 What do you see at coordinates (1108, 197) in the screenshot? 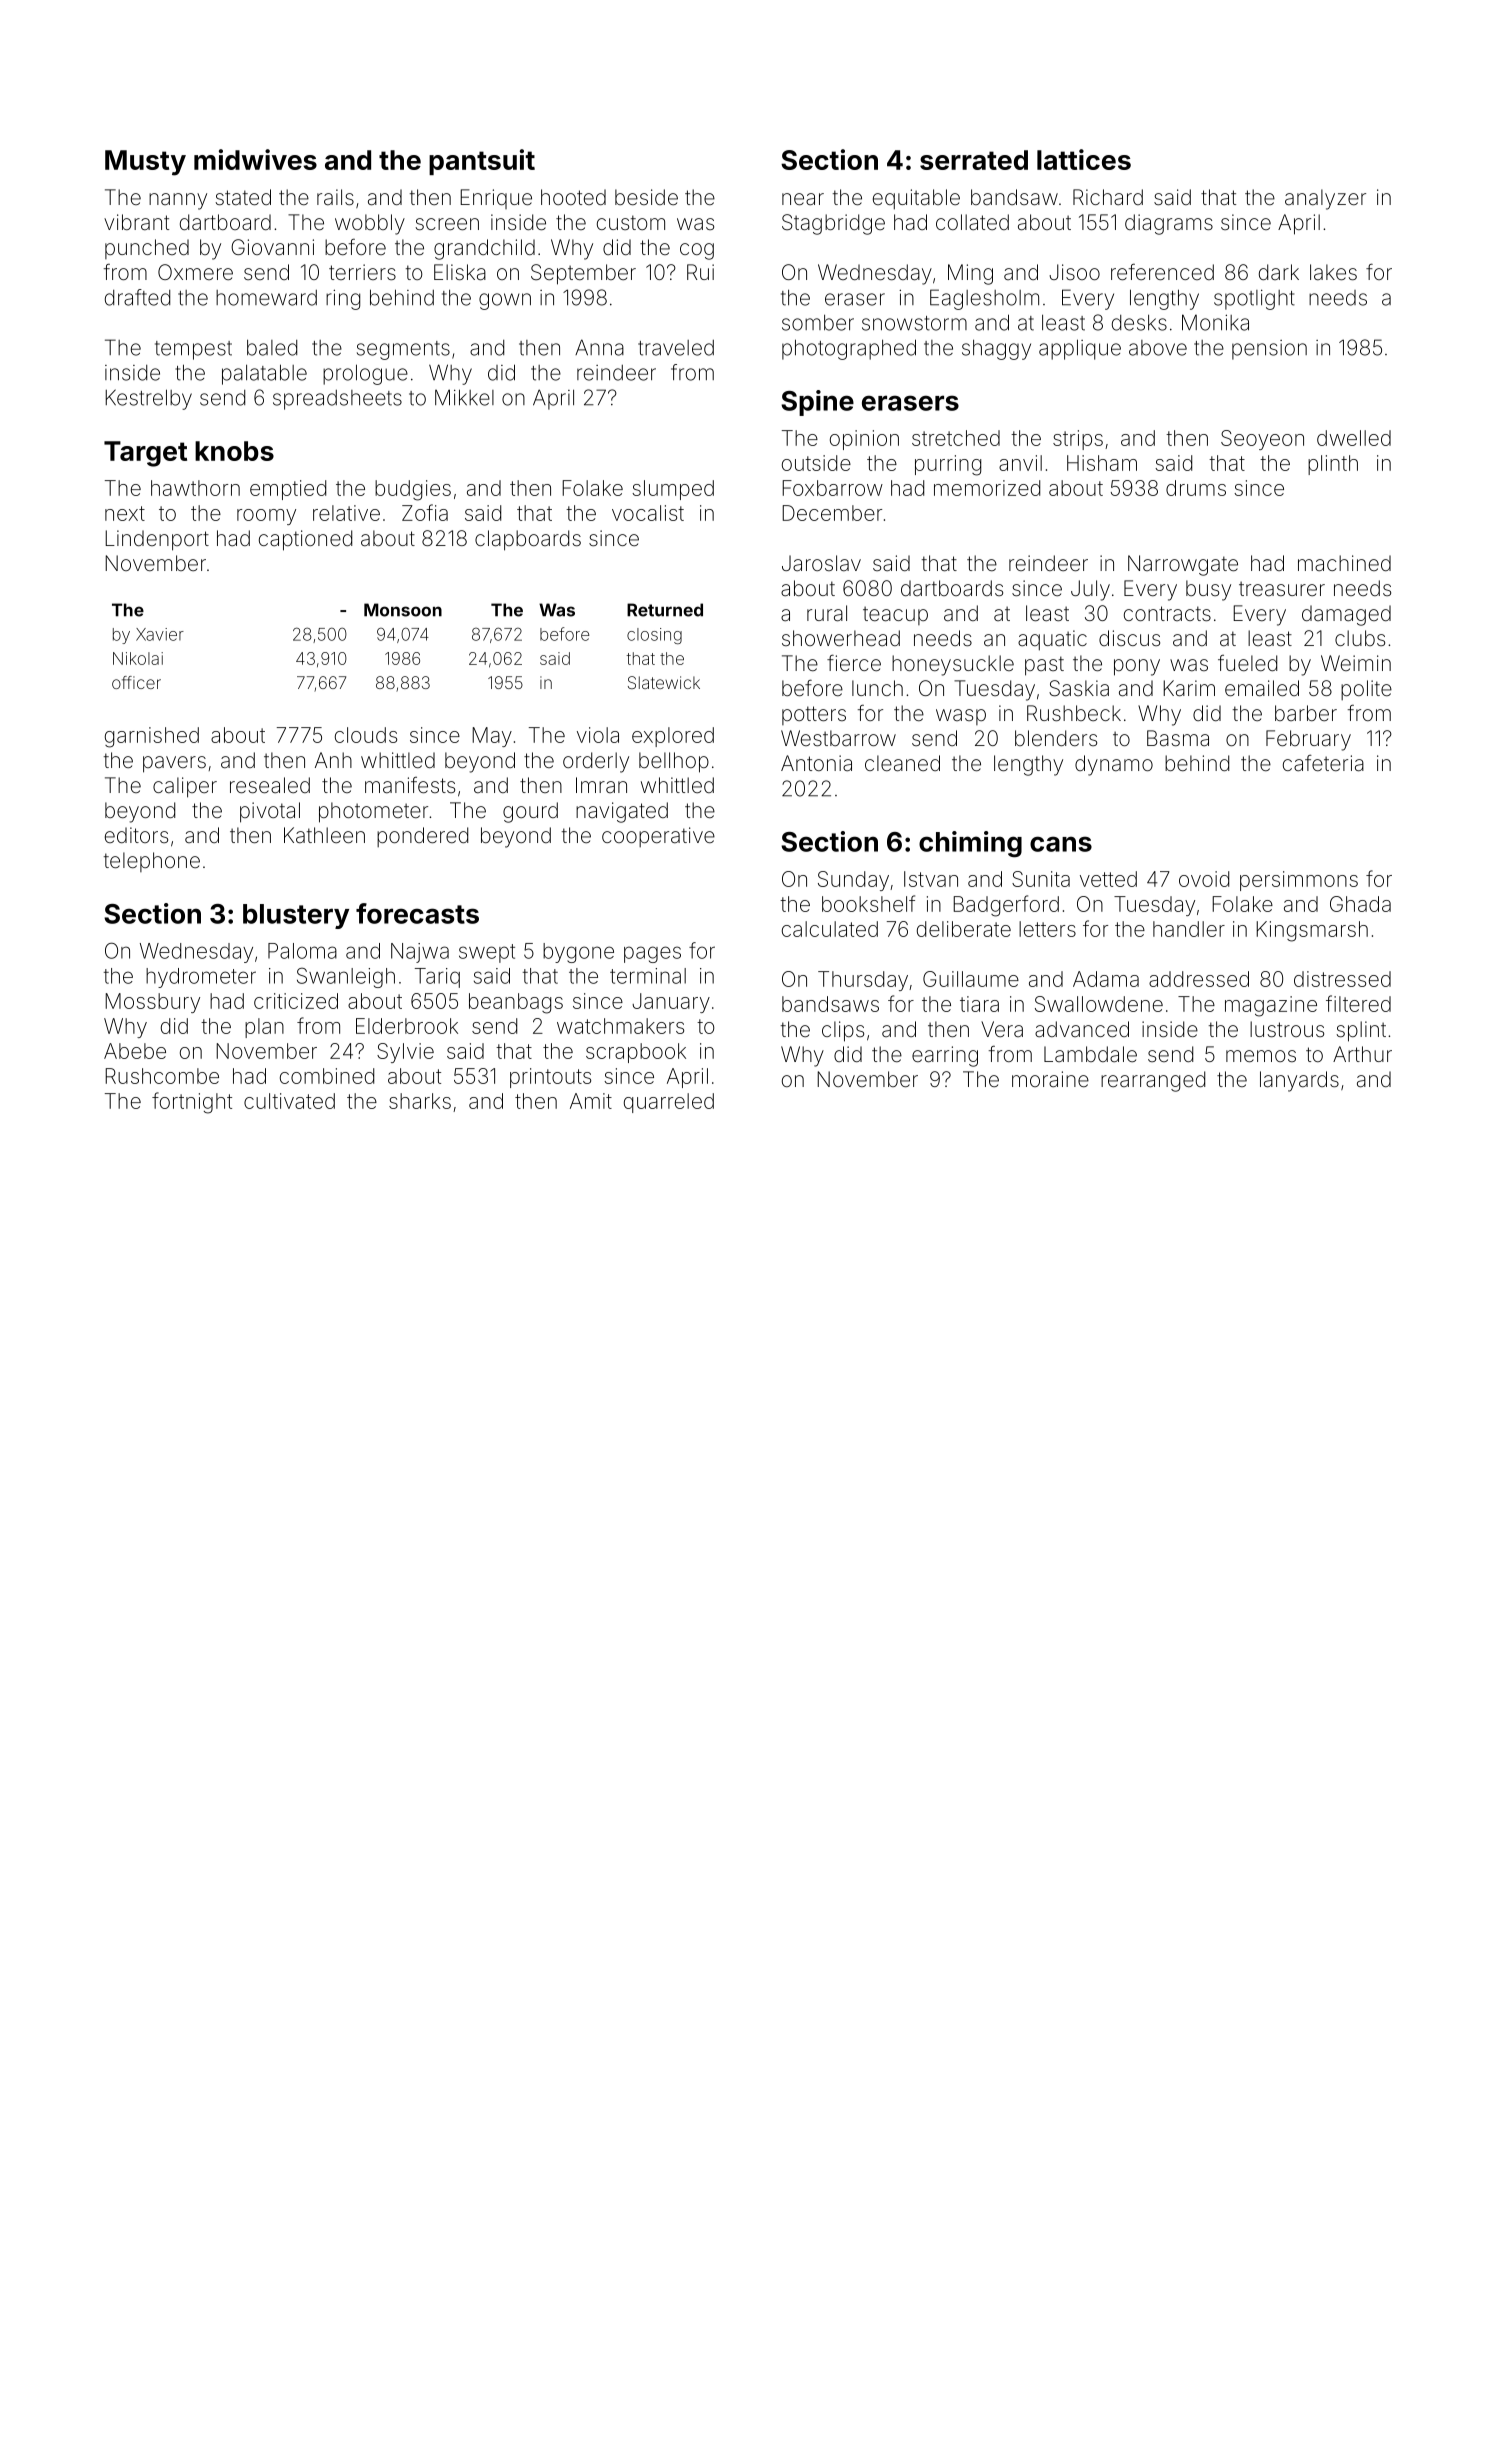
I see `Richard` at bounding box center [1108, 197].
